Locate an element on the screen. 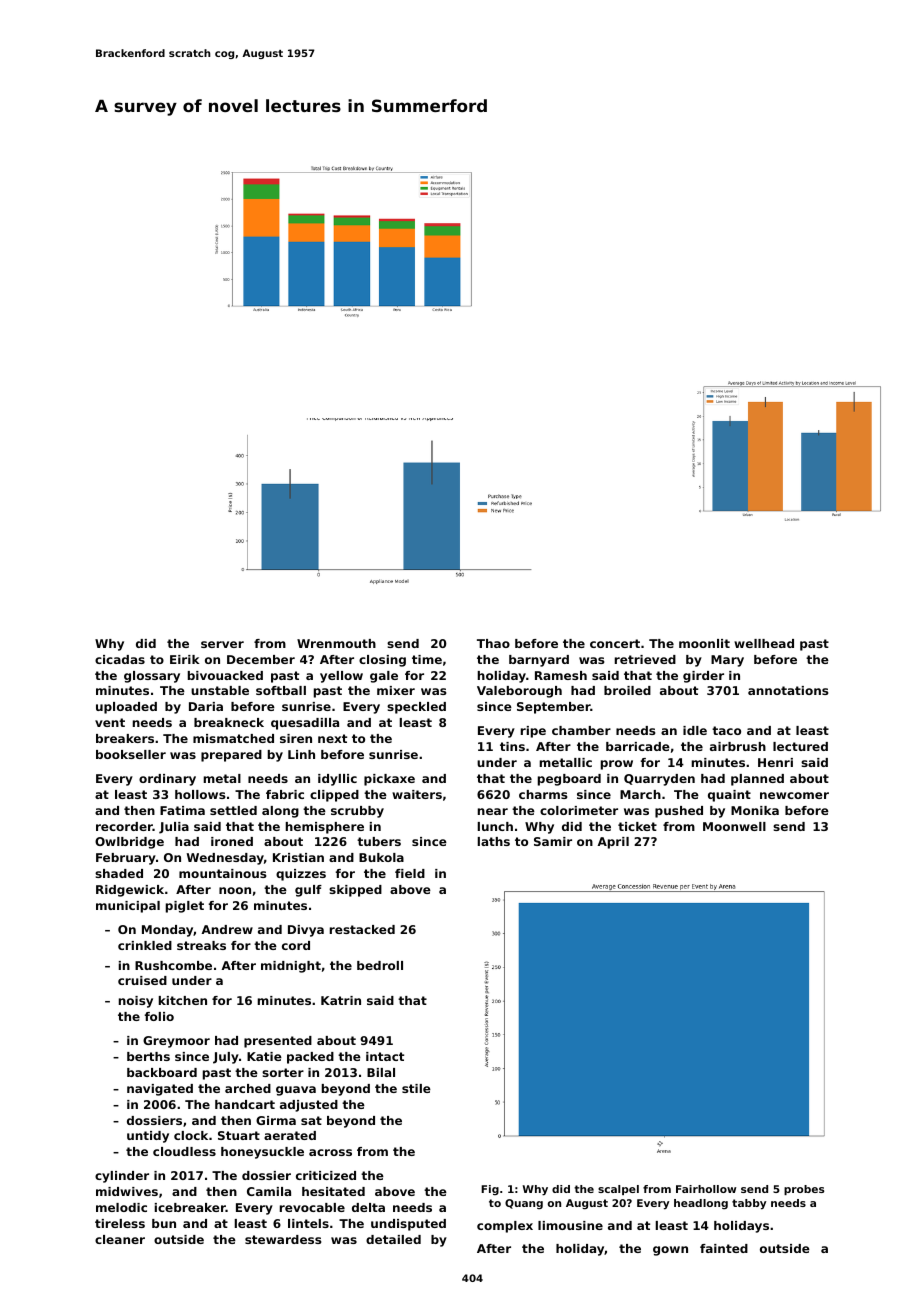  crinkled is located at coordinates (145, 945).
